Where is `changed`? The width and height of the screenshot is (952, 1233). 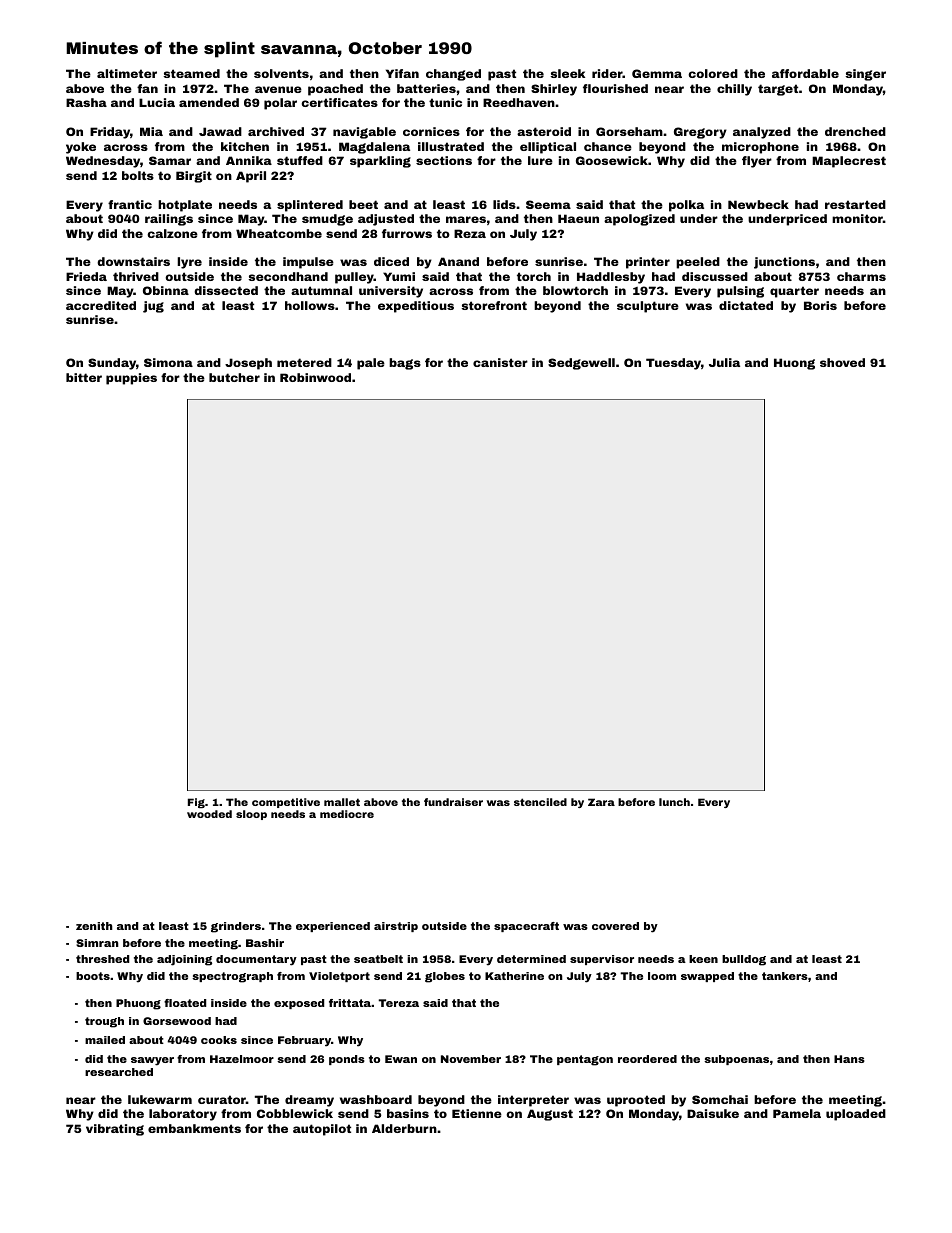
changed is located at coordinates (453, 75).
